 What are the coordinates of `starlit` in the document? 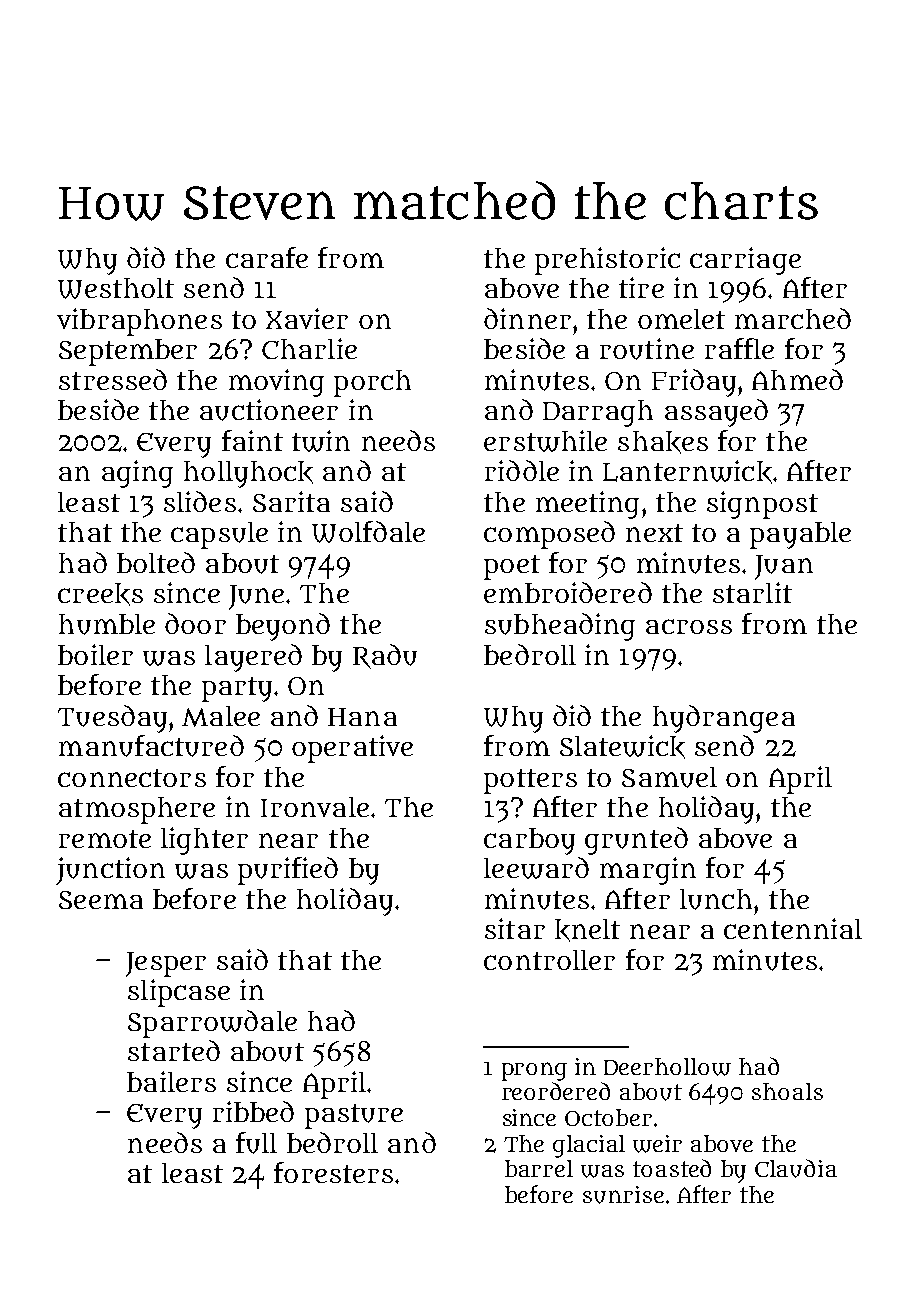 It's located at (752, 592).
